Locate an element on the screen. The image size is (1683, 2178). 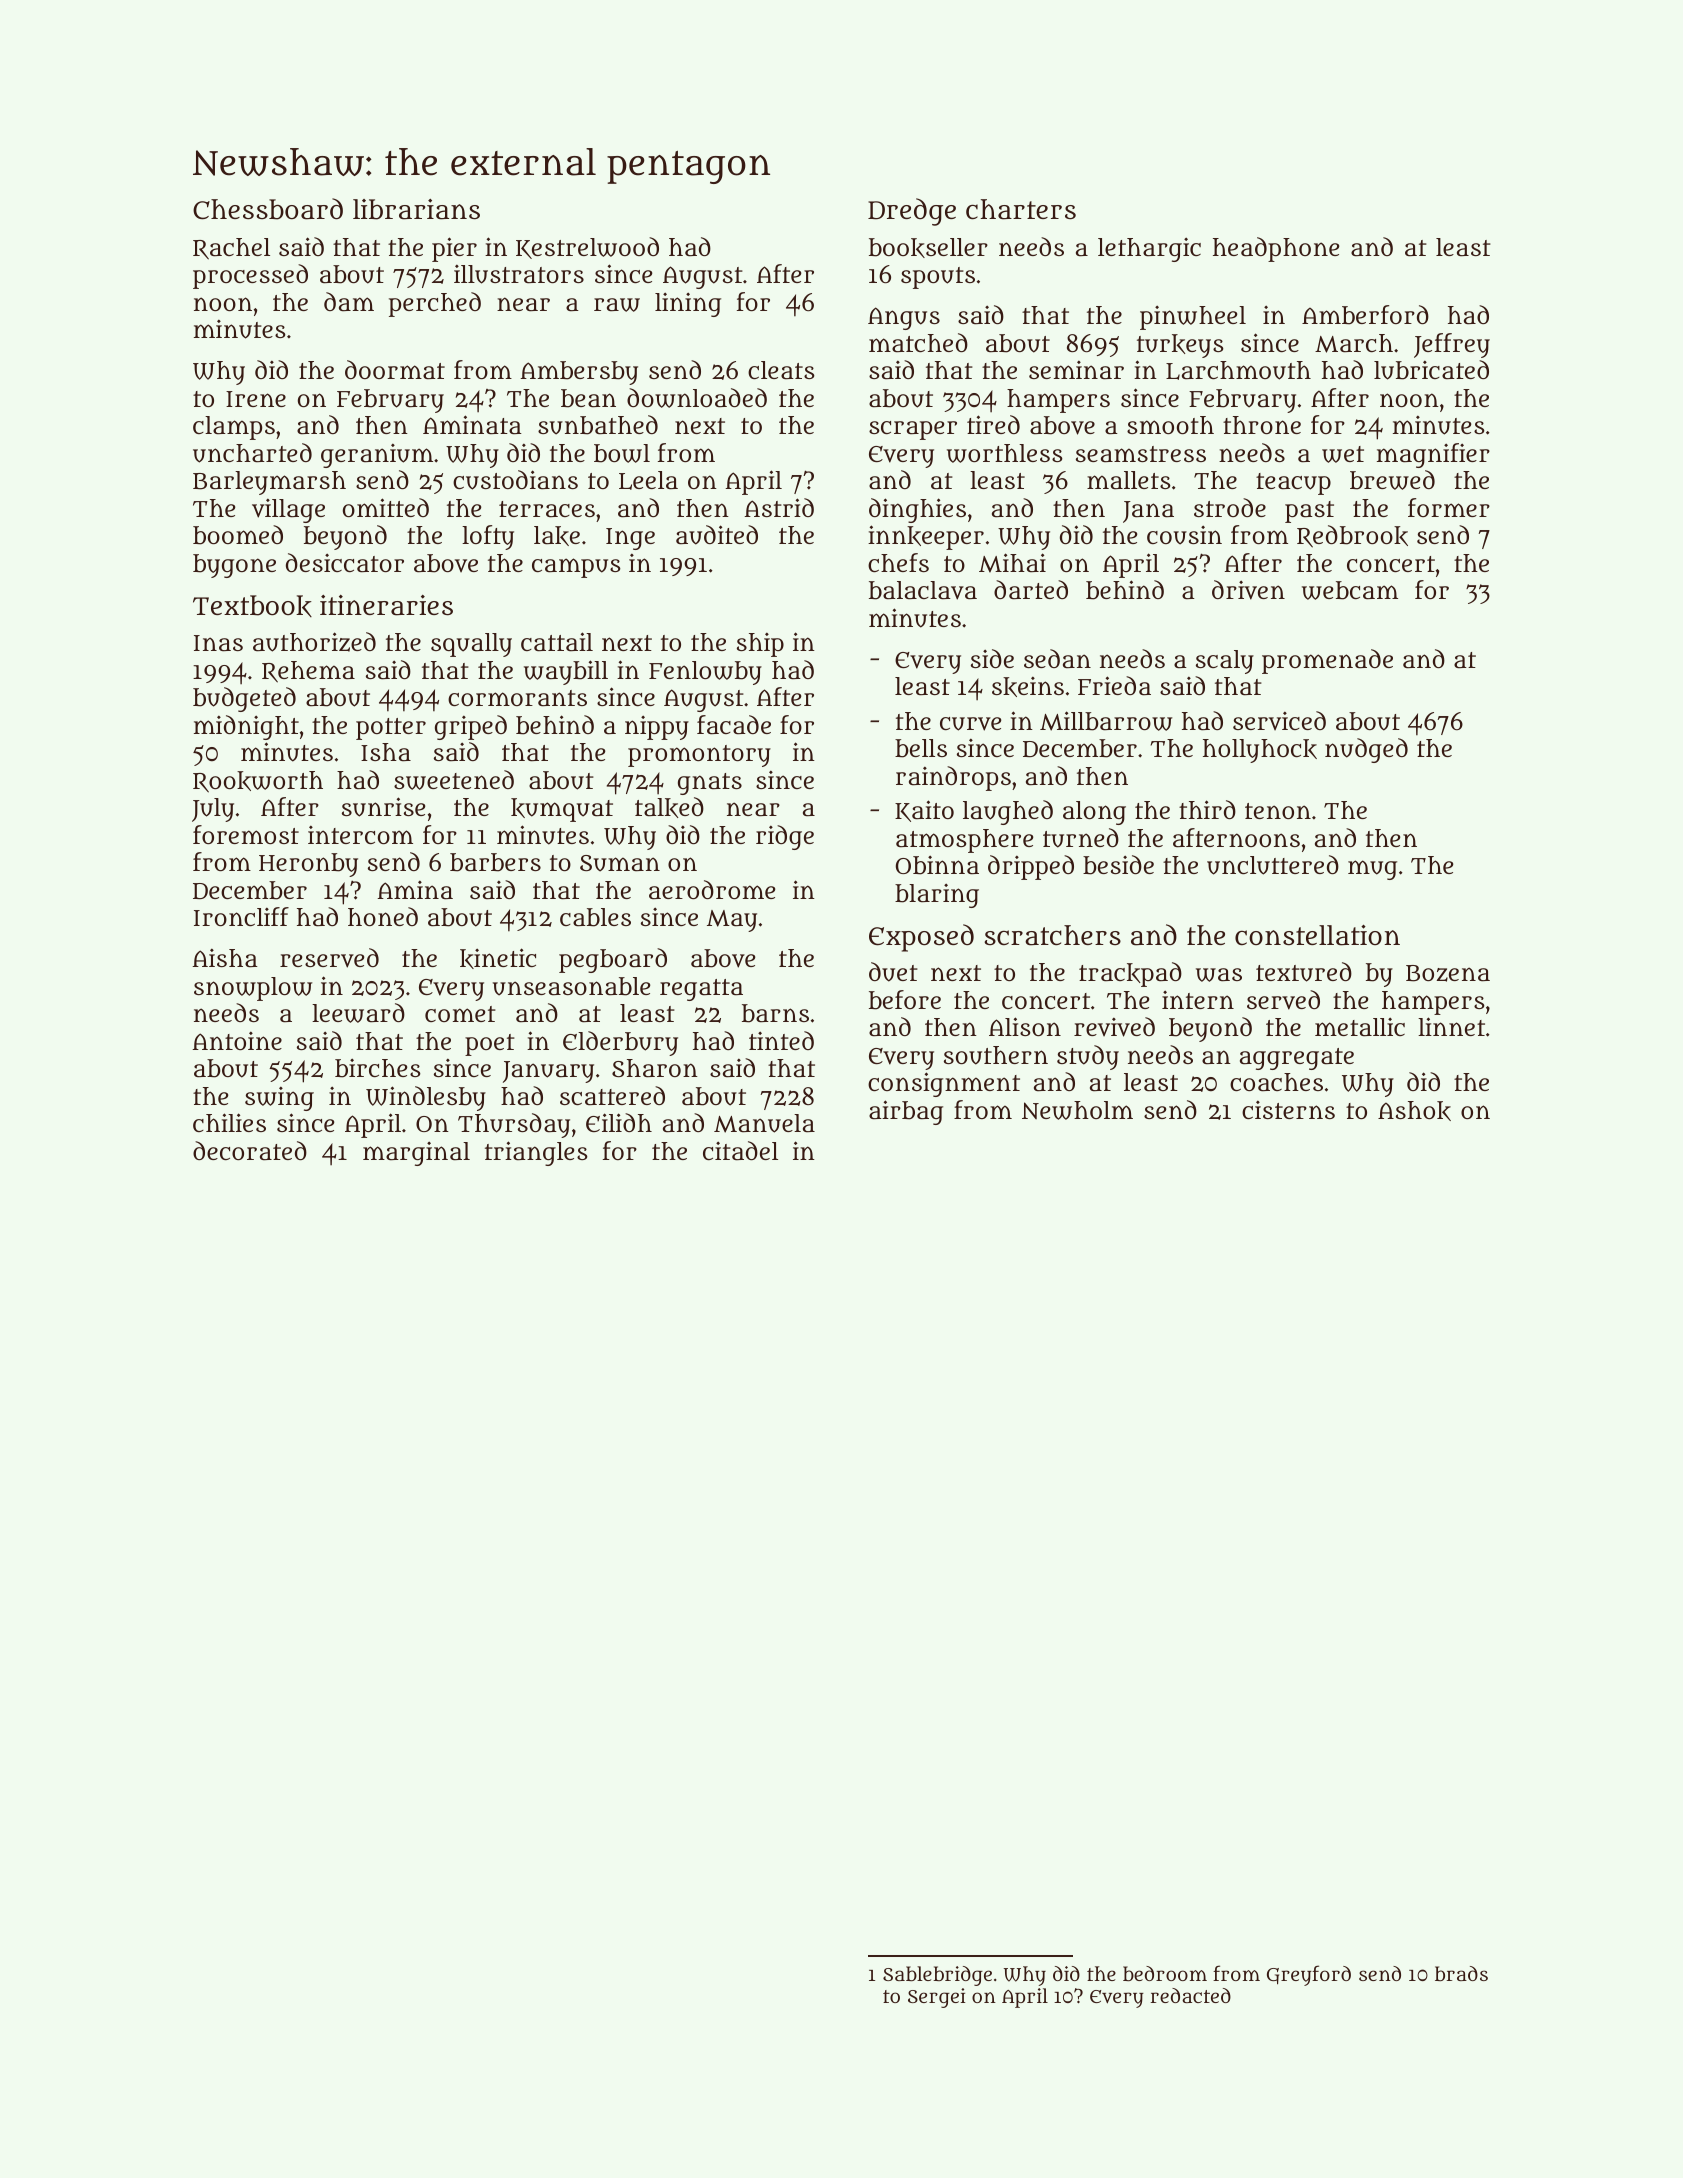
worthless is located at coordinates (1005, 453).
